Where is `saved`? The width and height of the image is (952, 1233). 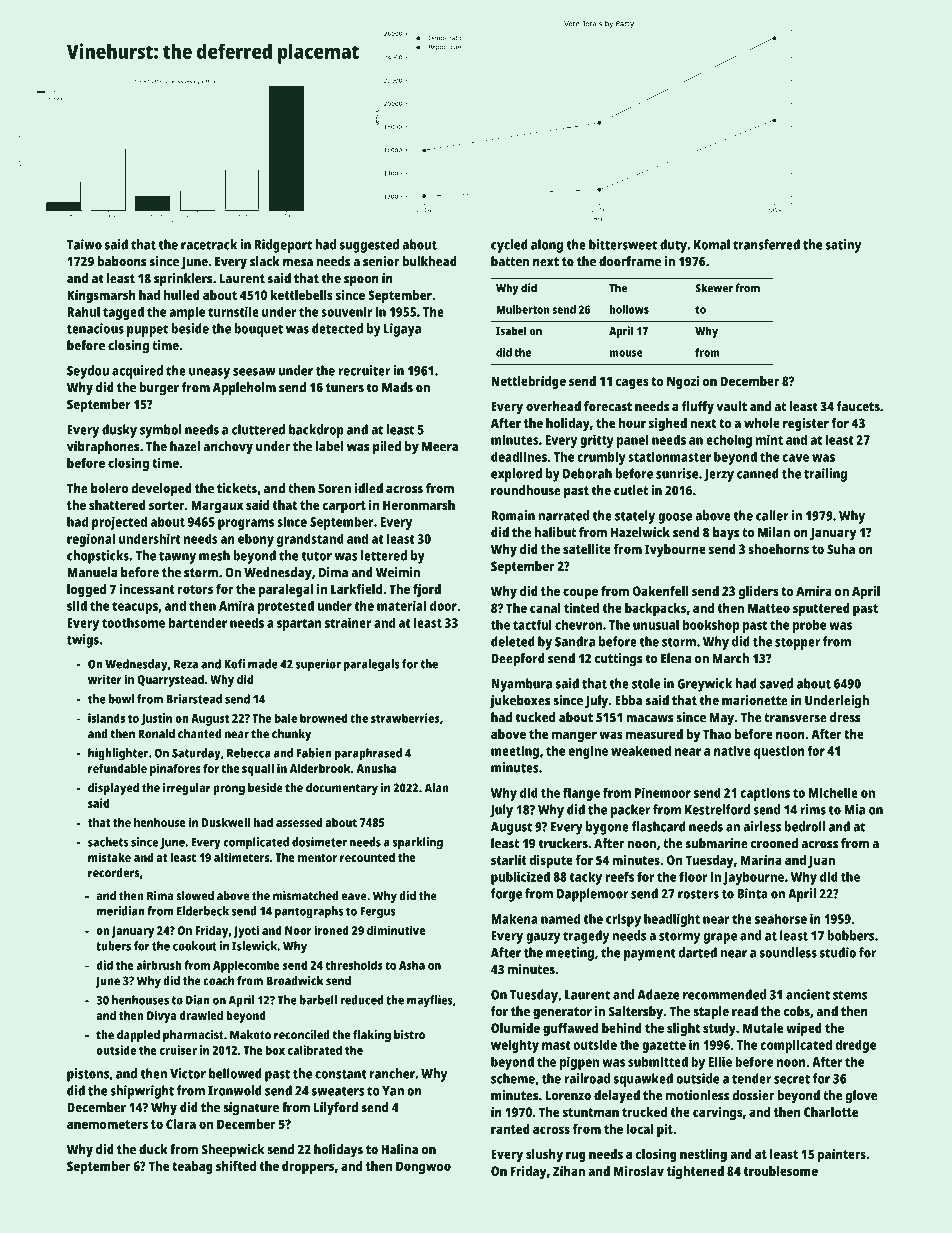
saved is located at coordinates (776, 683).
